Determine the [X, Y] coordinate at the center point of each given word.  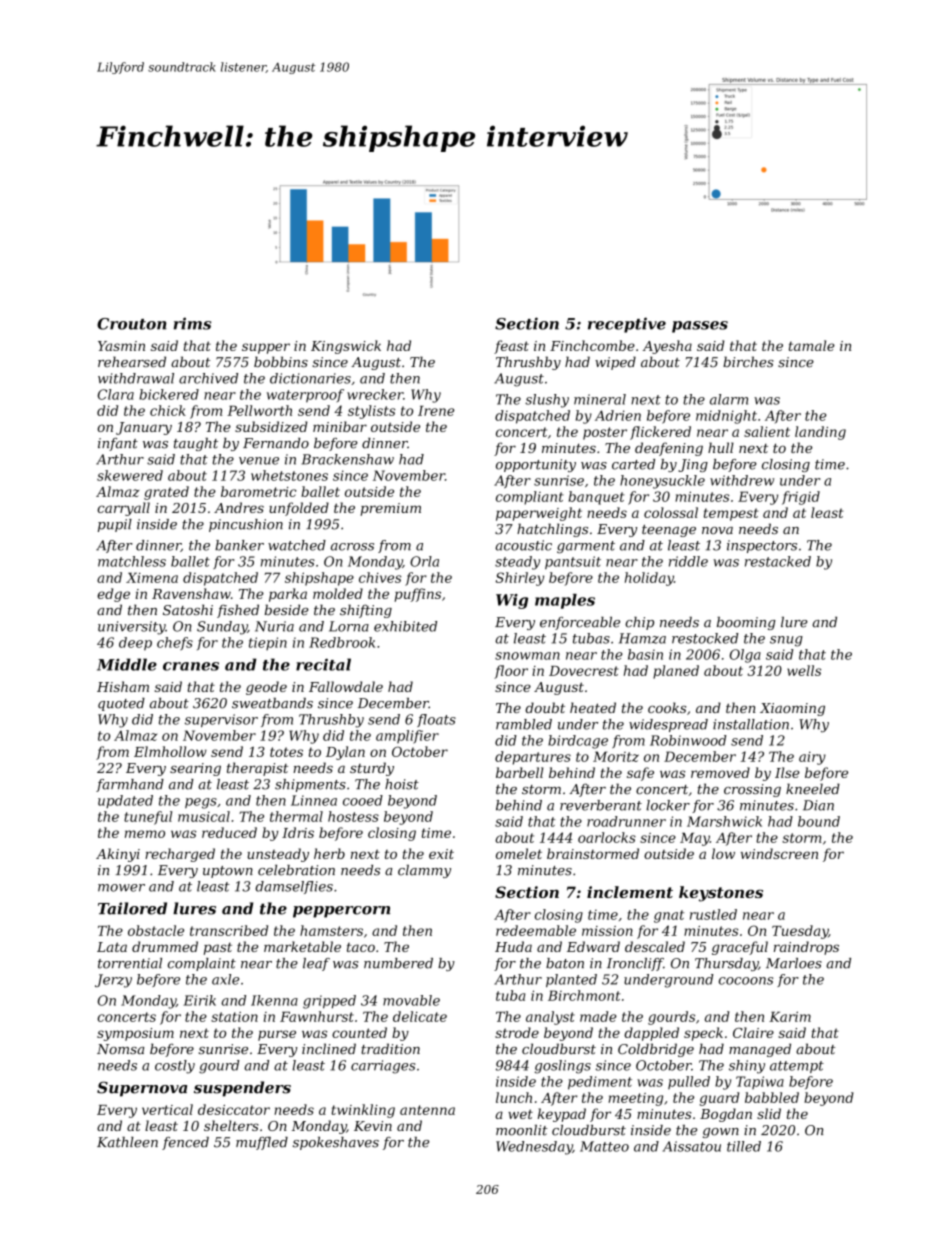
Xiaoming [792, 709]
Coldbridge [656, 1050]
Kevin [373, 1126]
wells [804, 670]
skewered [130, 475]
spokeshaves [336, 1143]
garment [586, 547]
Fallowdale [346, 686]
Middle [127, 664]
